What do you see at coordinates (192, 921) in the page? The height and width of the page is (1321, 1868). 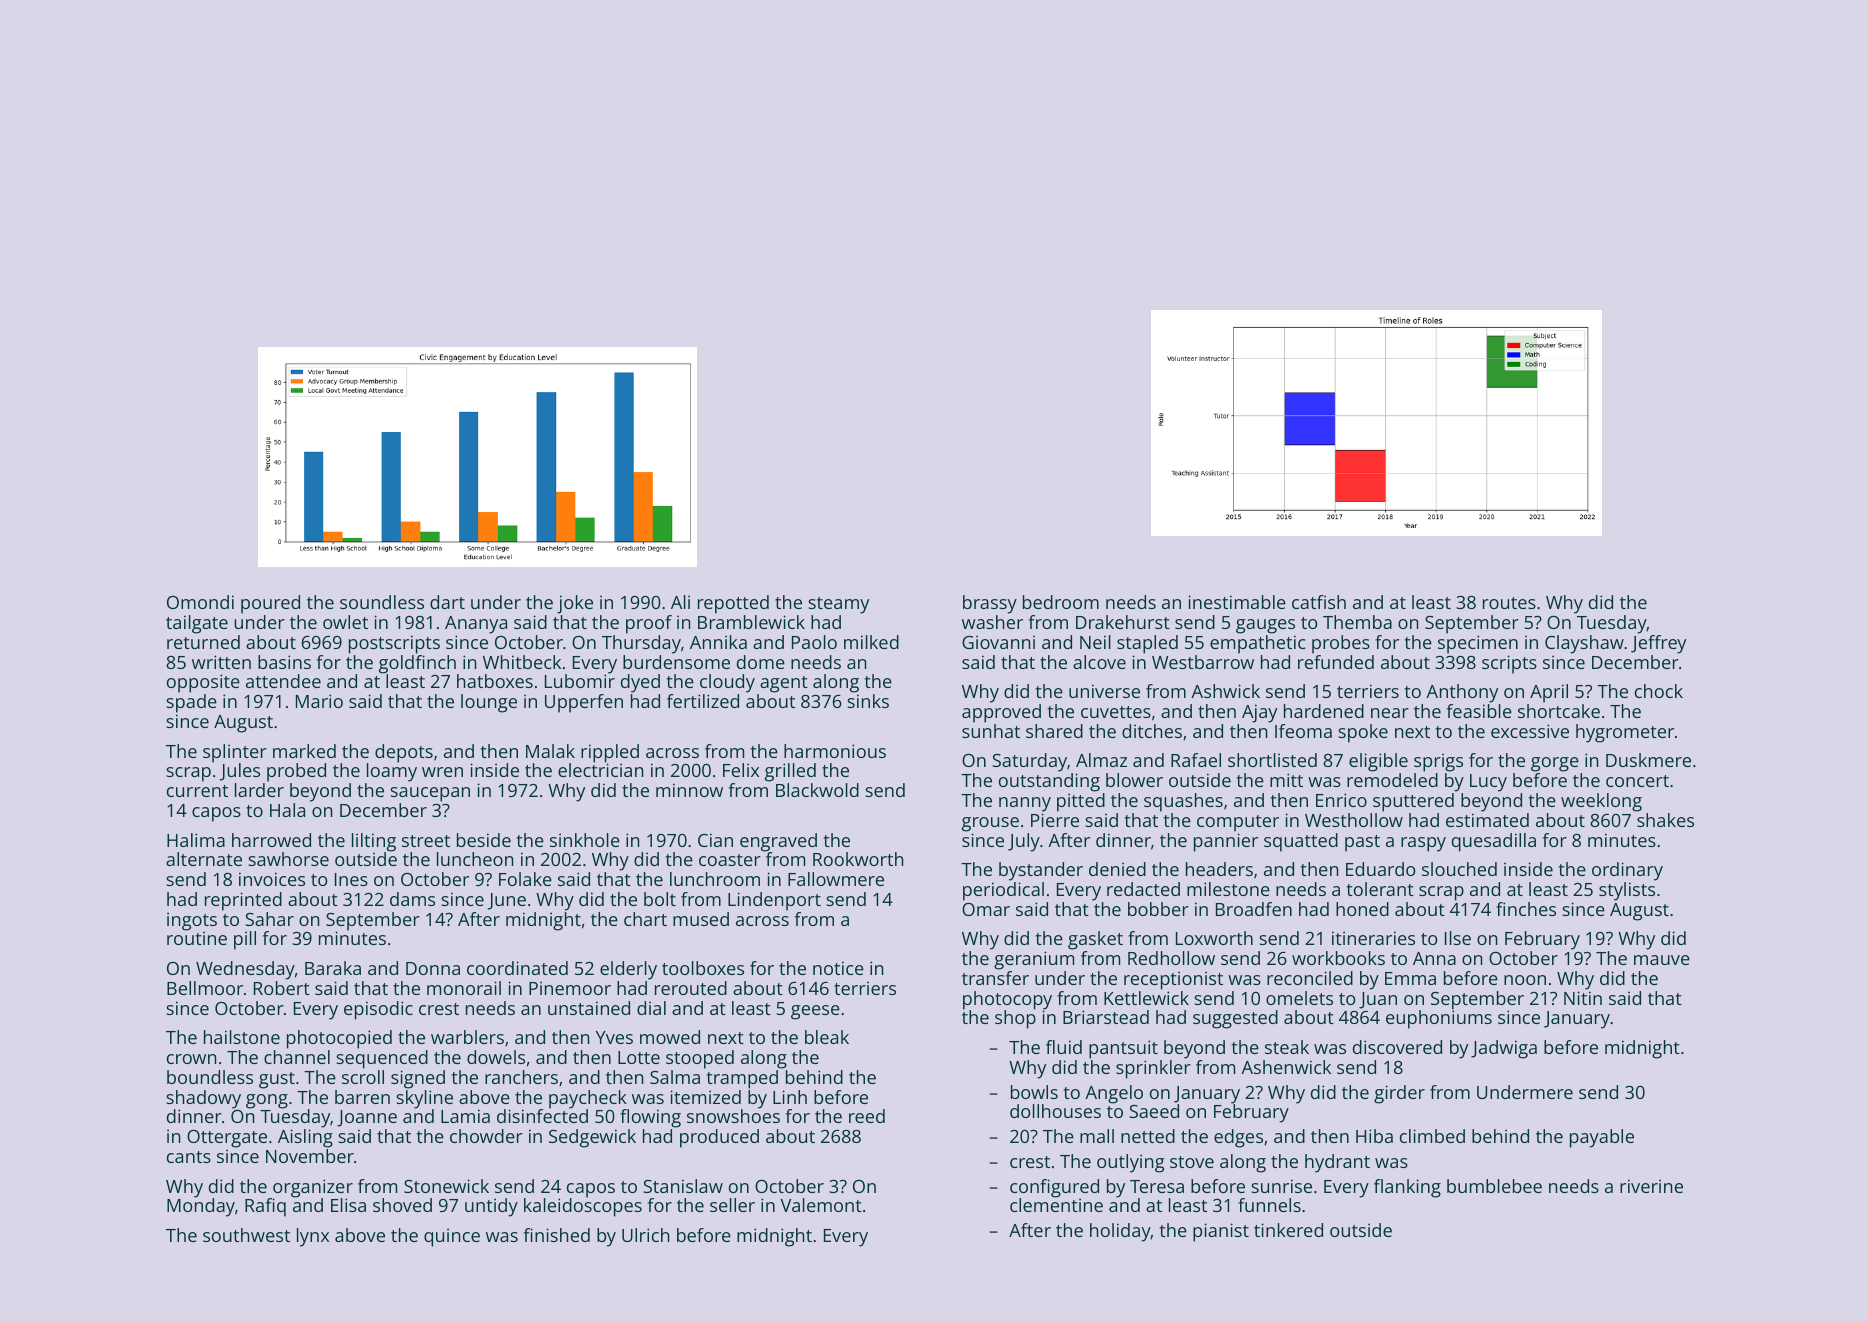 I see `ingots` at bounding box center [192, 921].
